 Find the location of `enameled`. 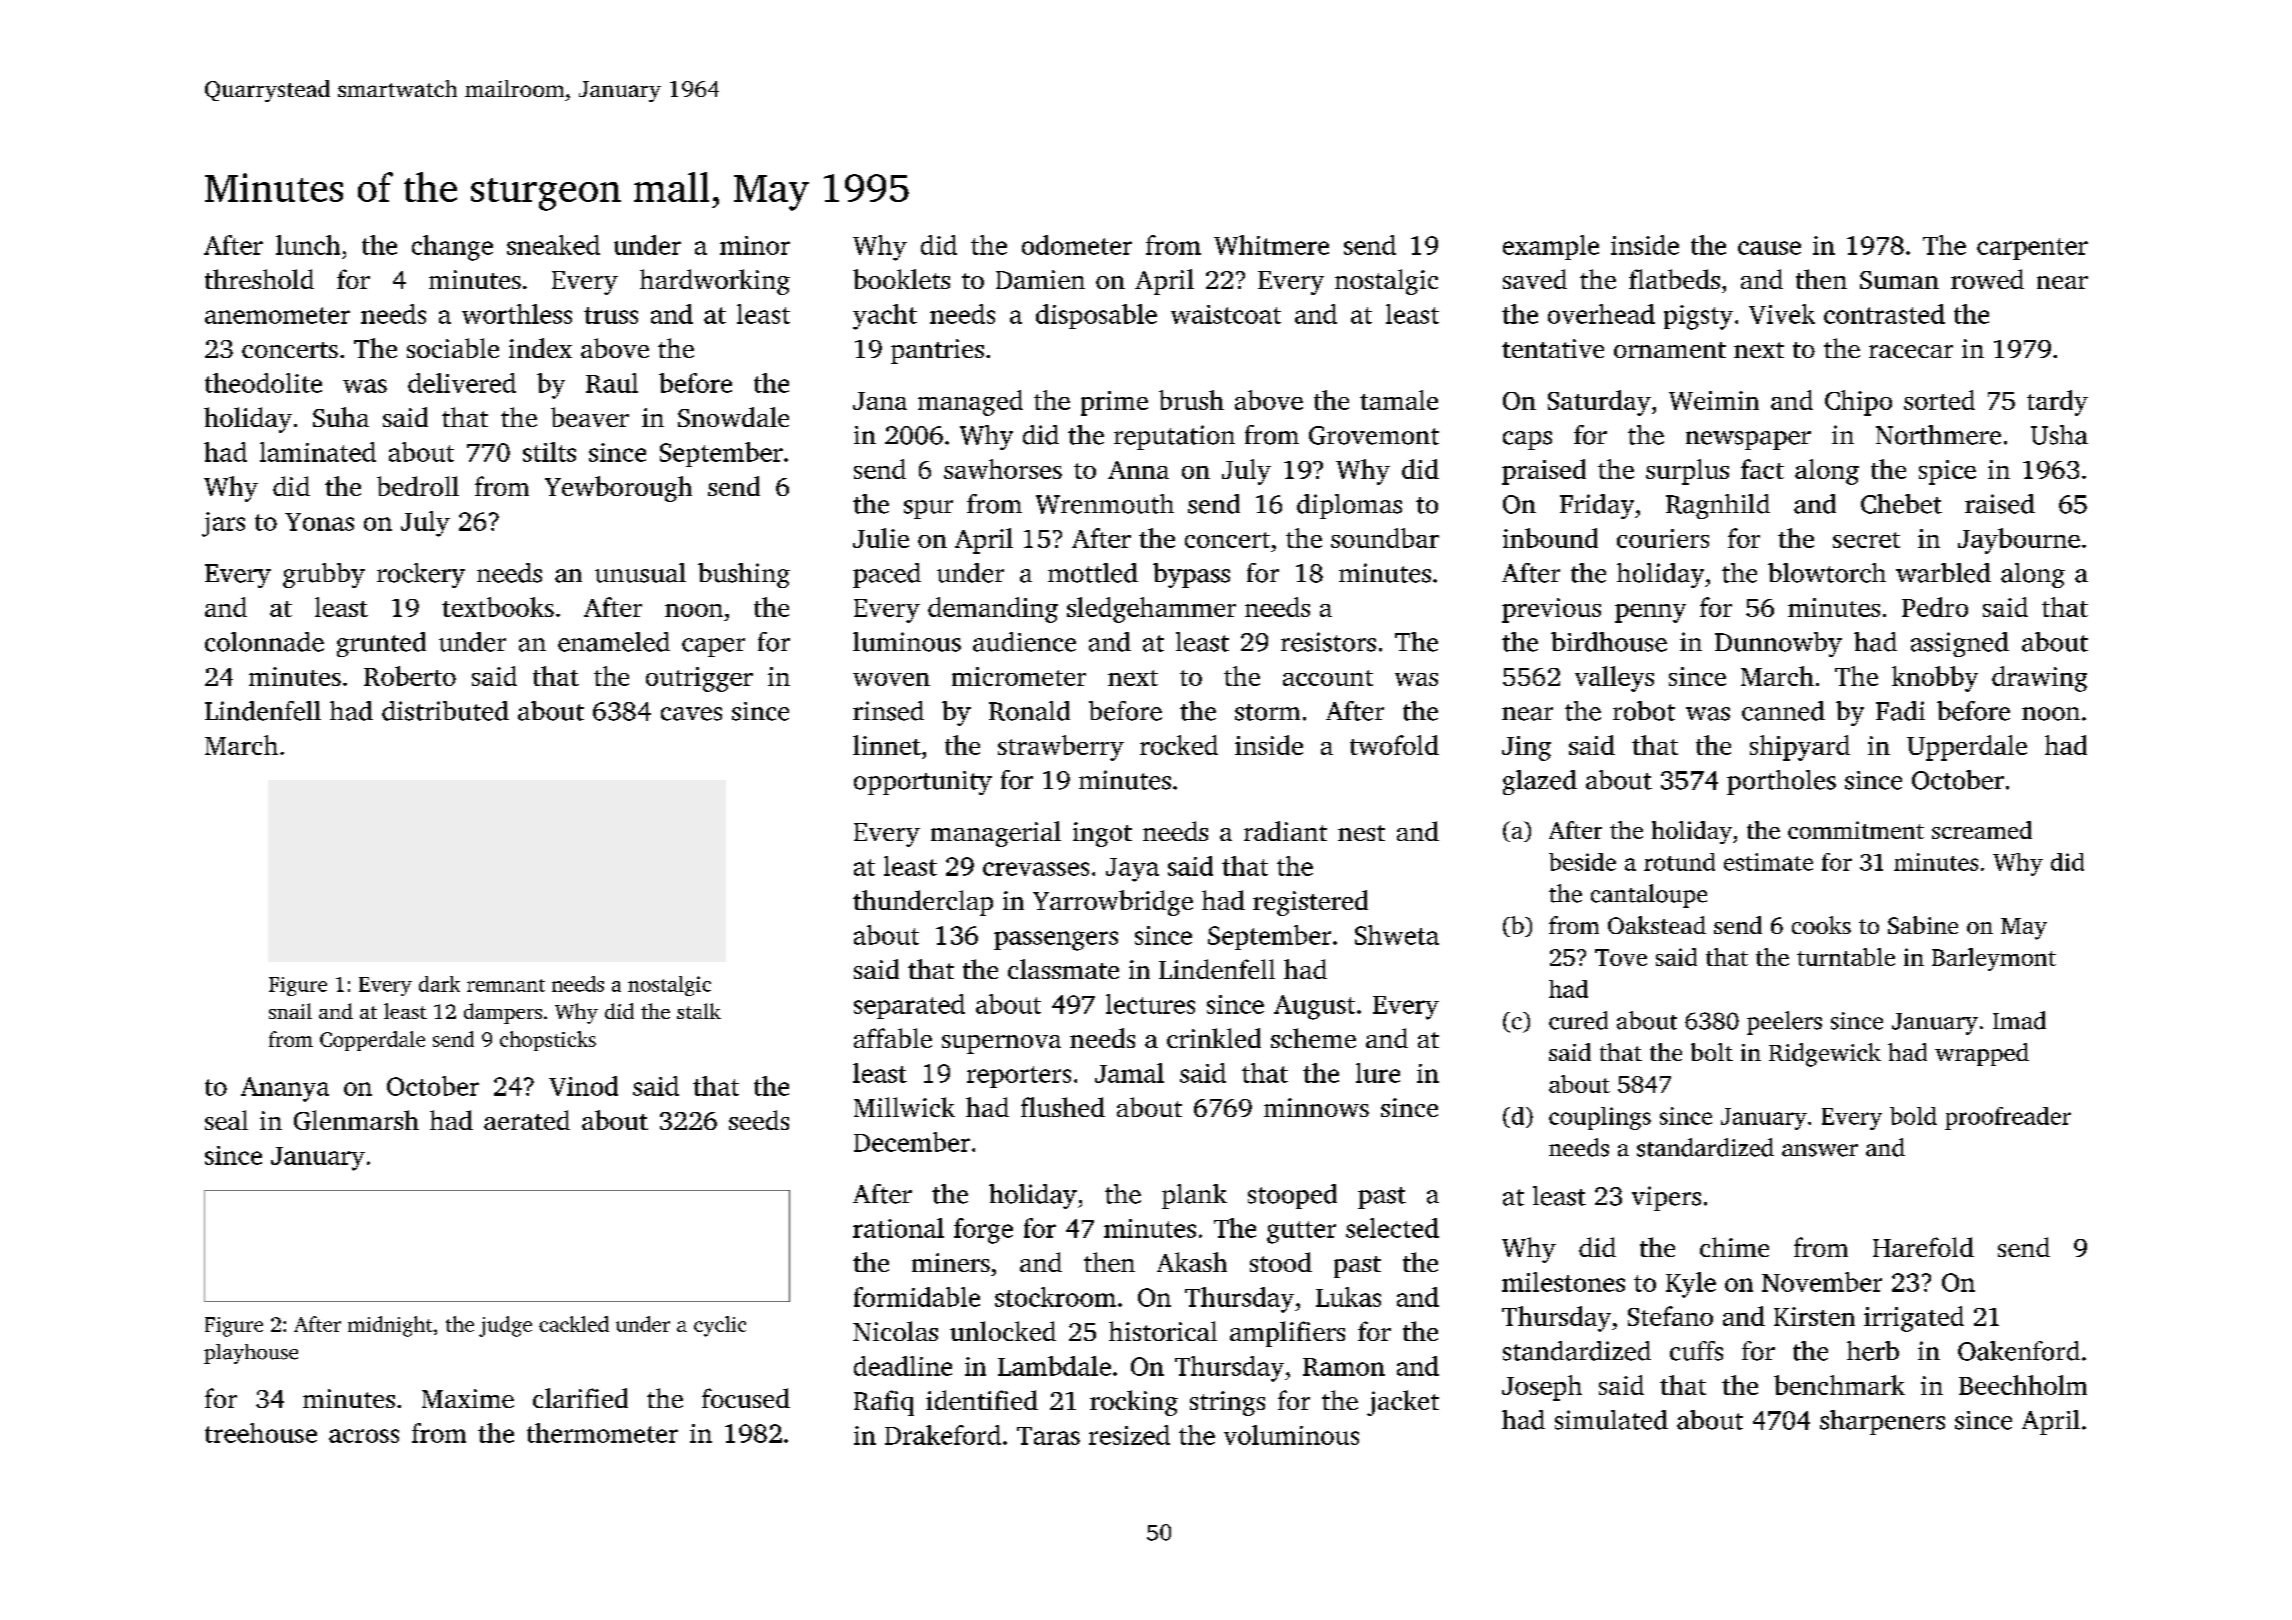

enameled is located at coordinates (614, 642).
